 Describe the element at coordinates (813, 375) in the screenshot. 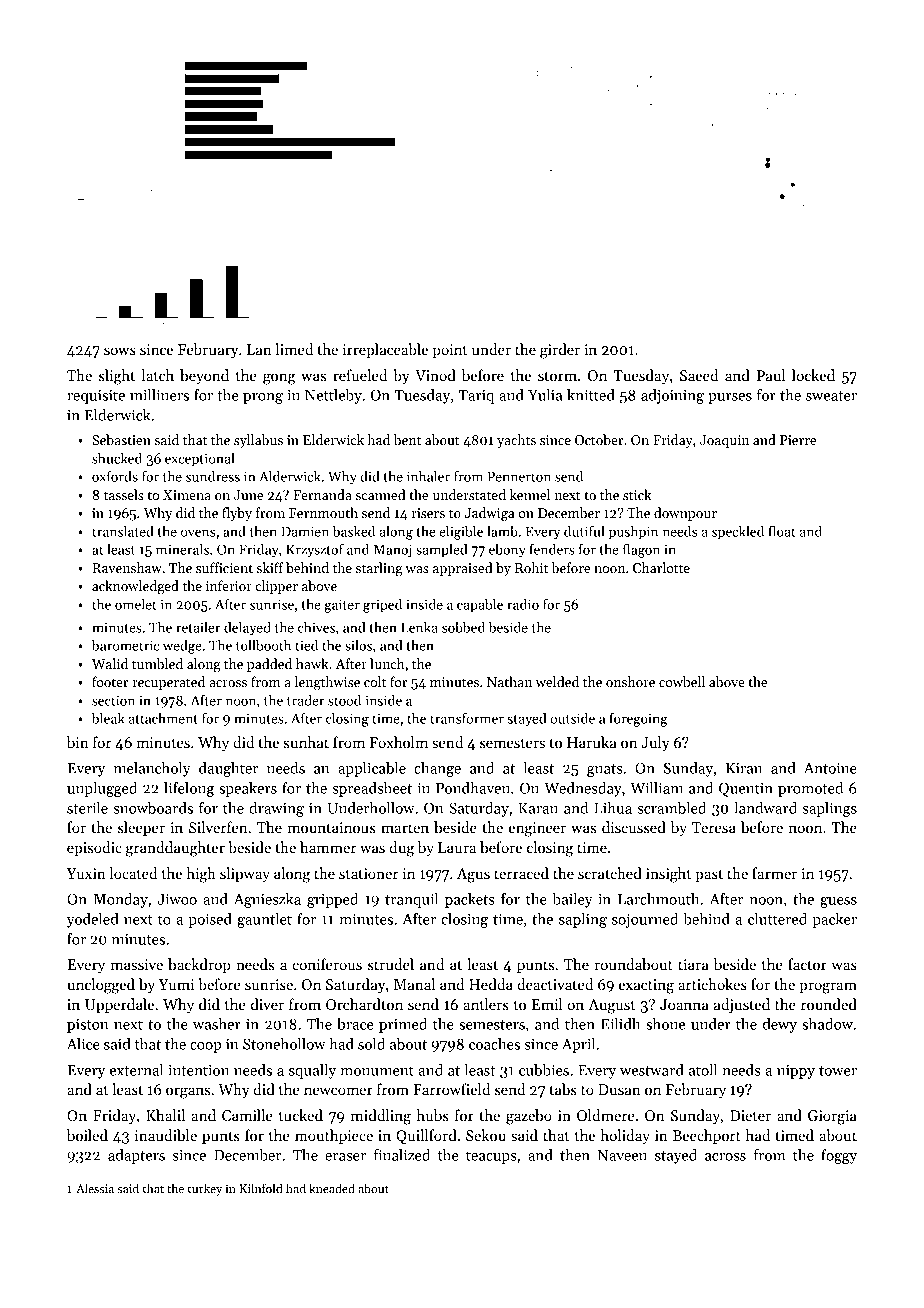

I see `locked` at that location.
